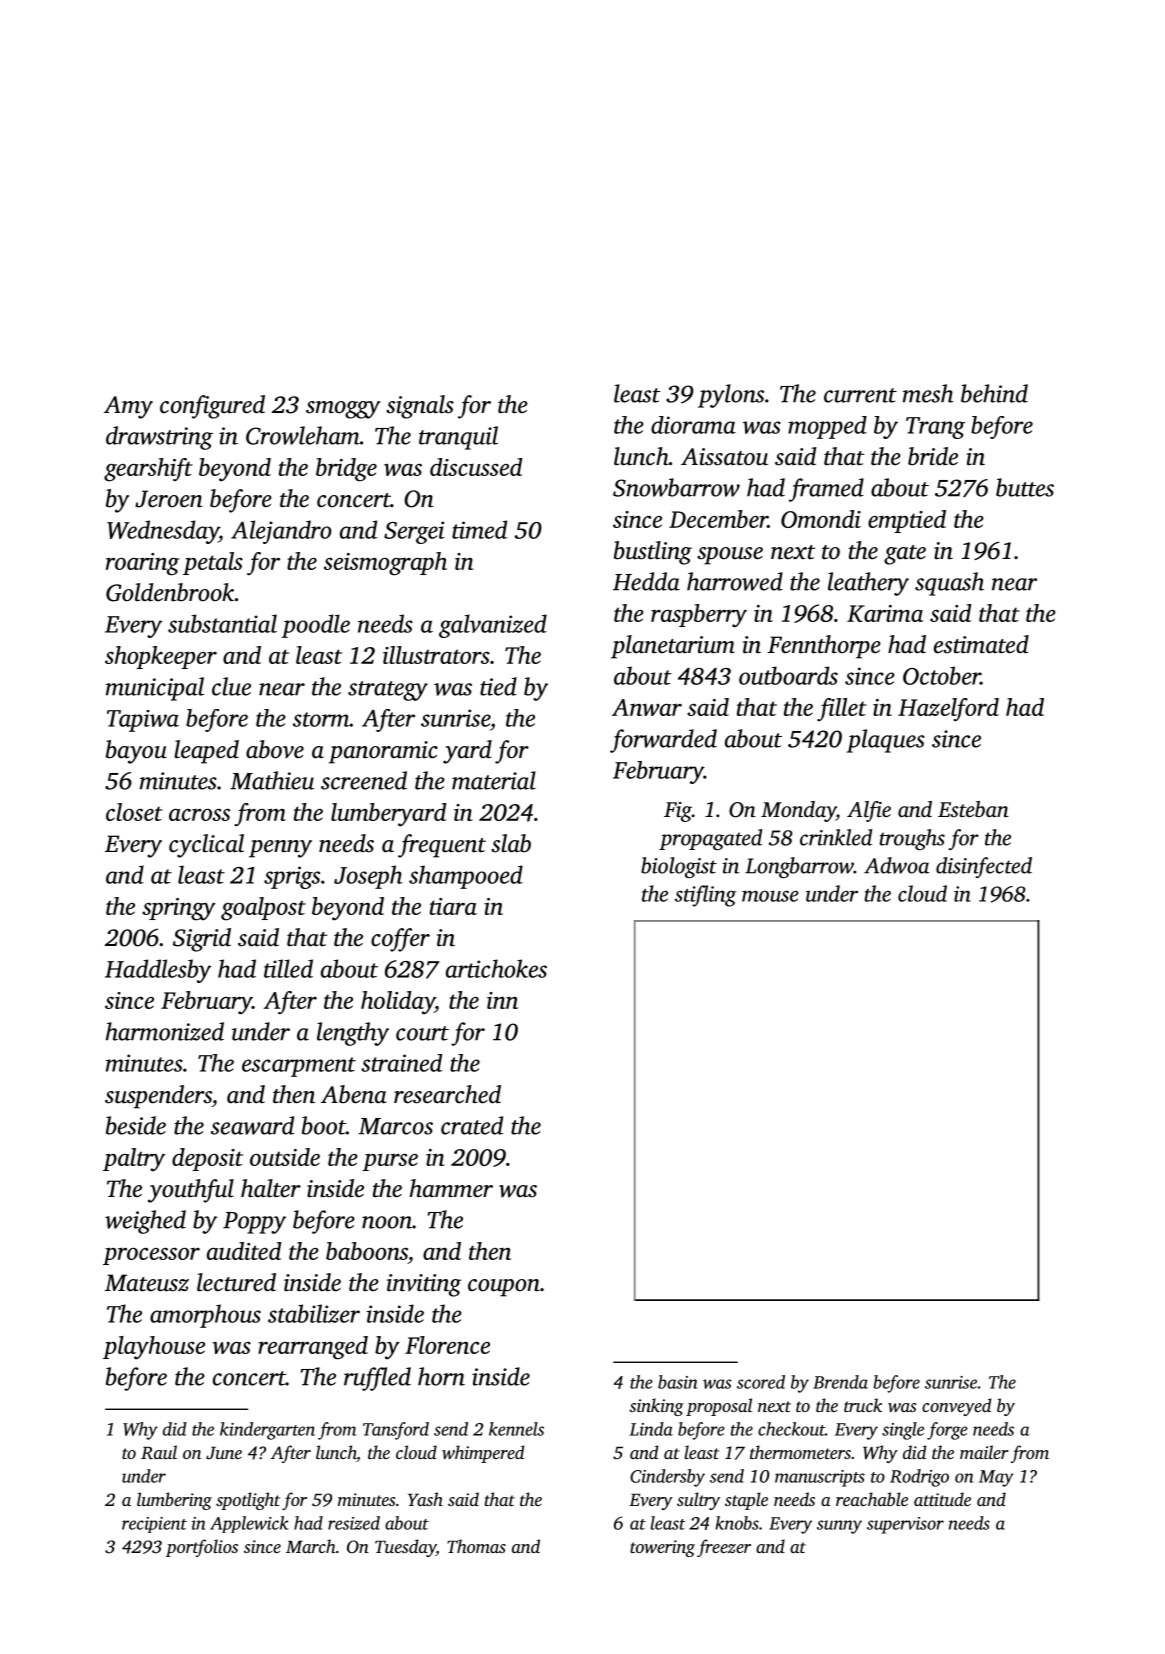  I want to click on Thomas, so click(476, 1546).
